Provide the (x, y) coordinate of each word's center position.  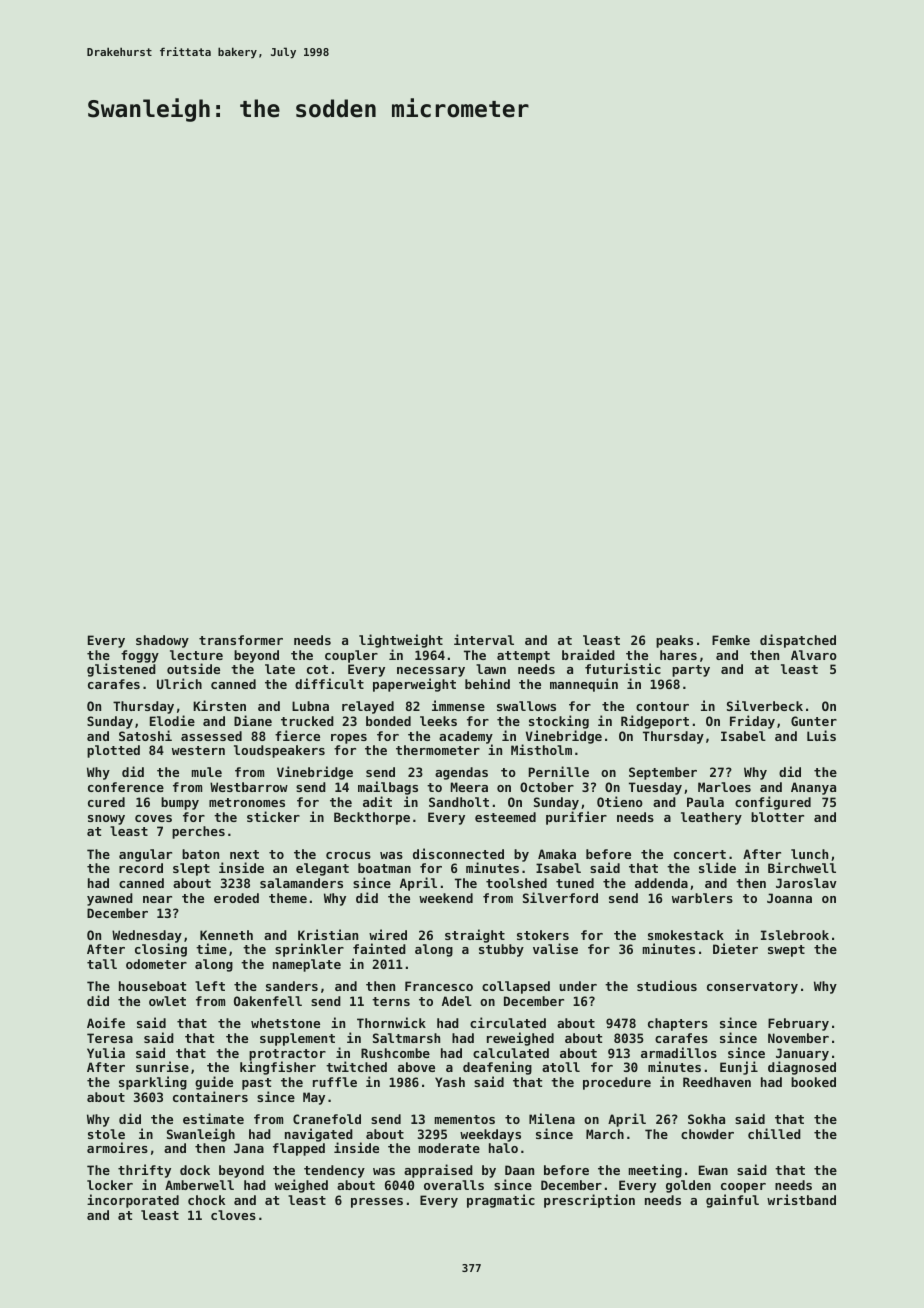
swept (786, 951)
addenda (661, 883)
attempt (523, 657)
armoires (117, 1147)
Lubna (310, 706)
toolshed (516, 883)
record (141, 868)
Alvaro (814, 655)
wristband (801, 1199)
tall (102, 964)
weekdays (490, 1135)
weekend (446, 898)
